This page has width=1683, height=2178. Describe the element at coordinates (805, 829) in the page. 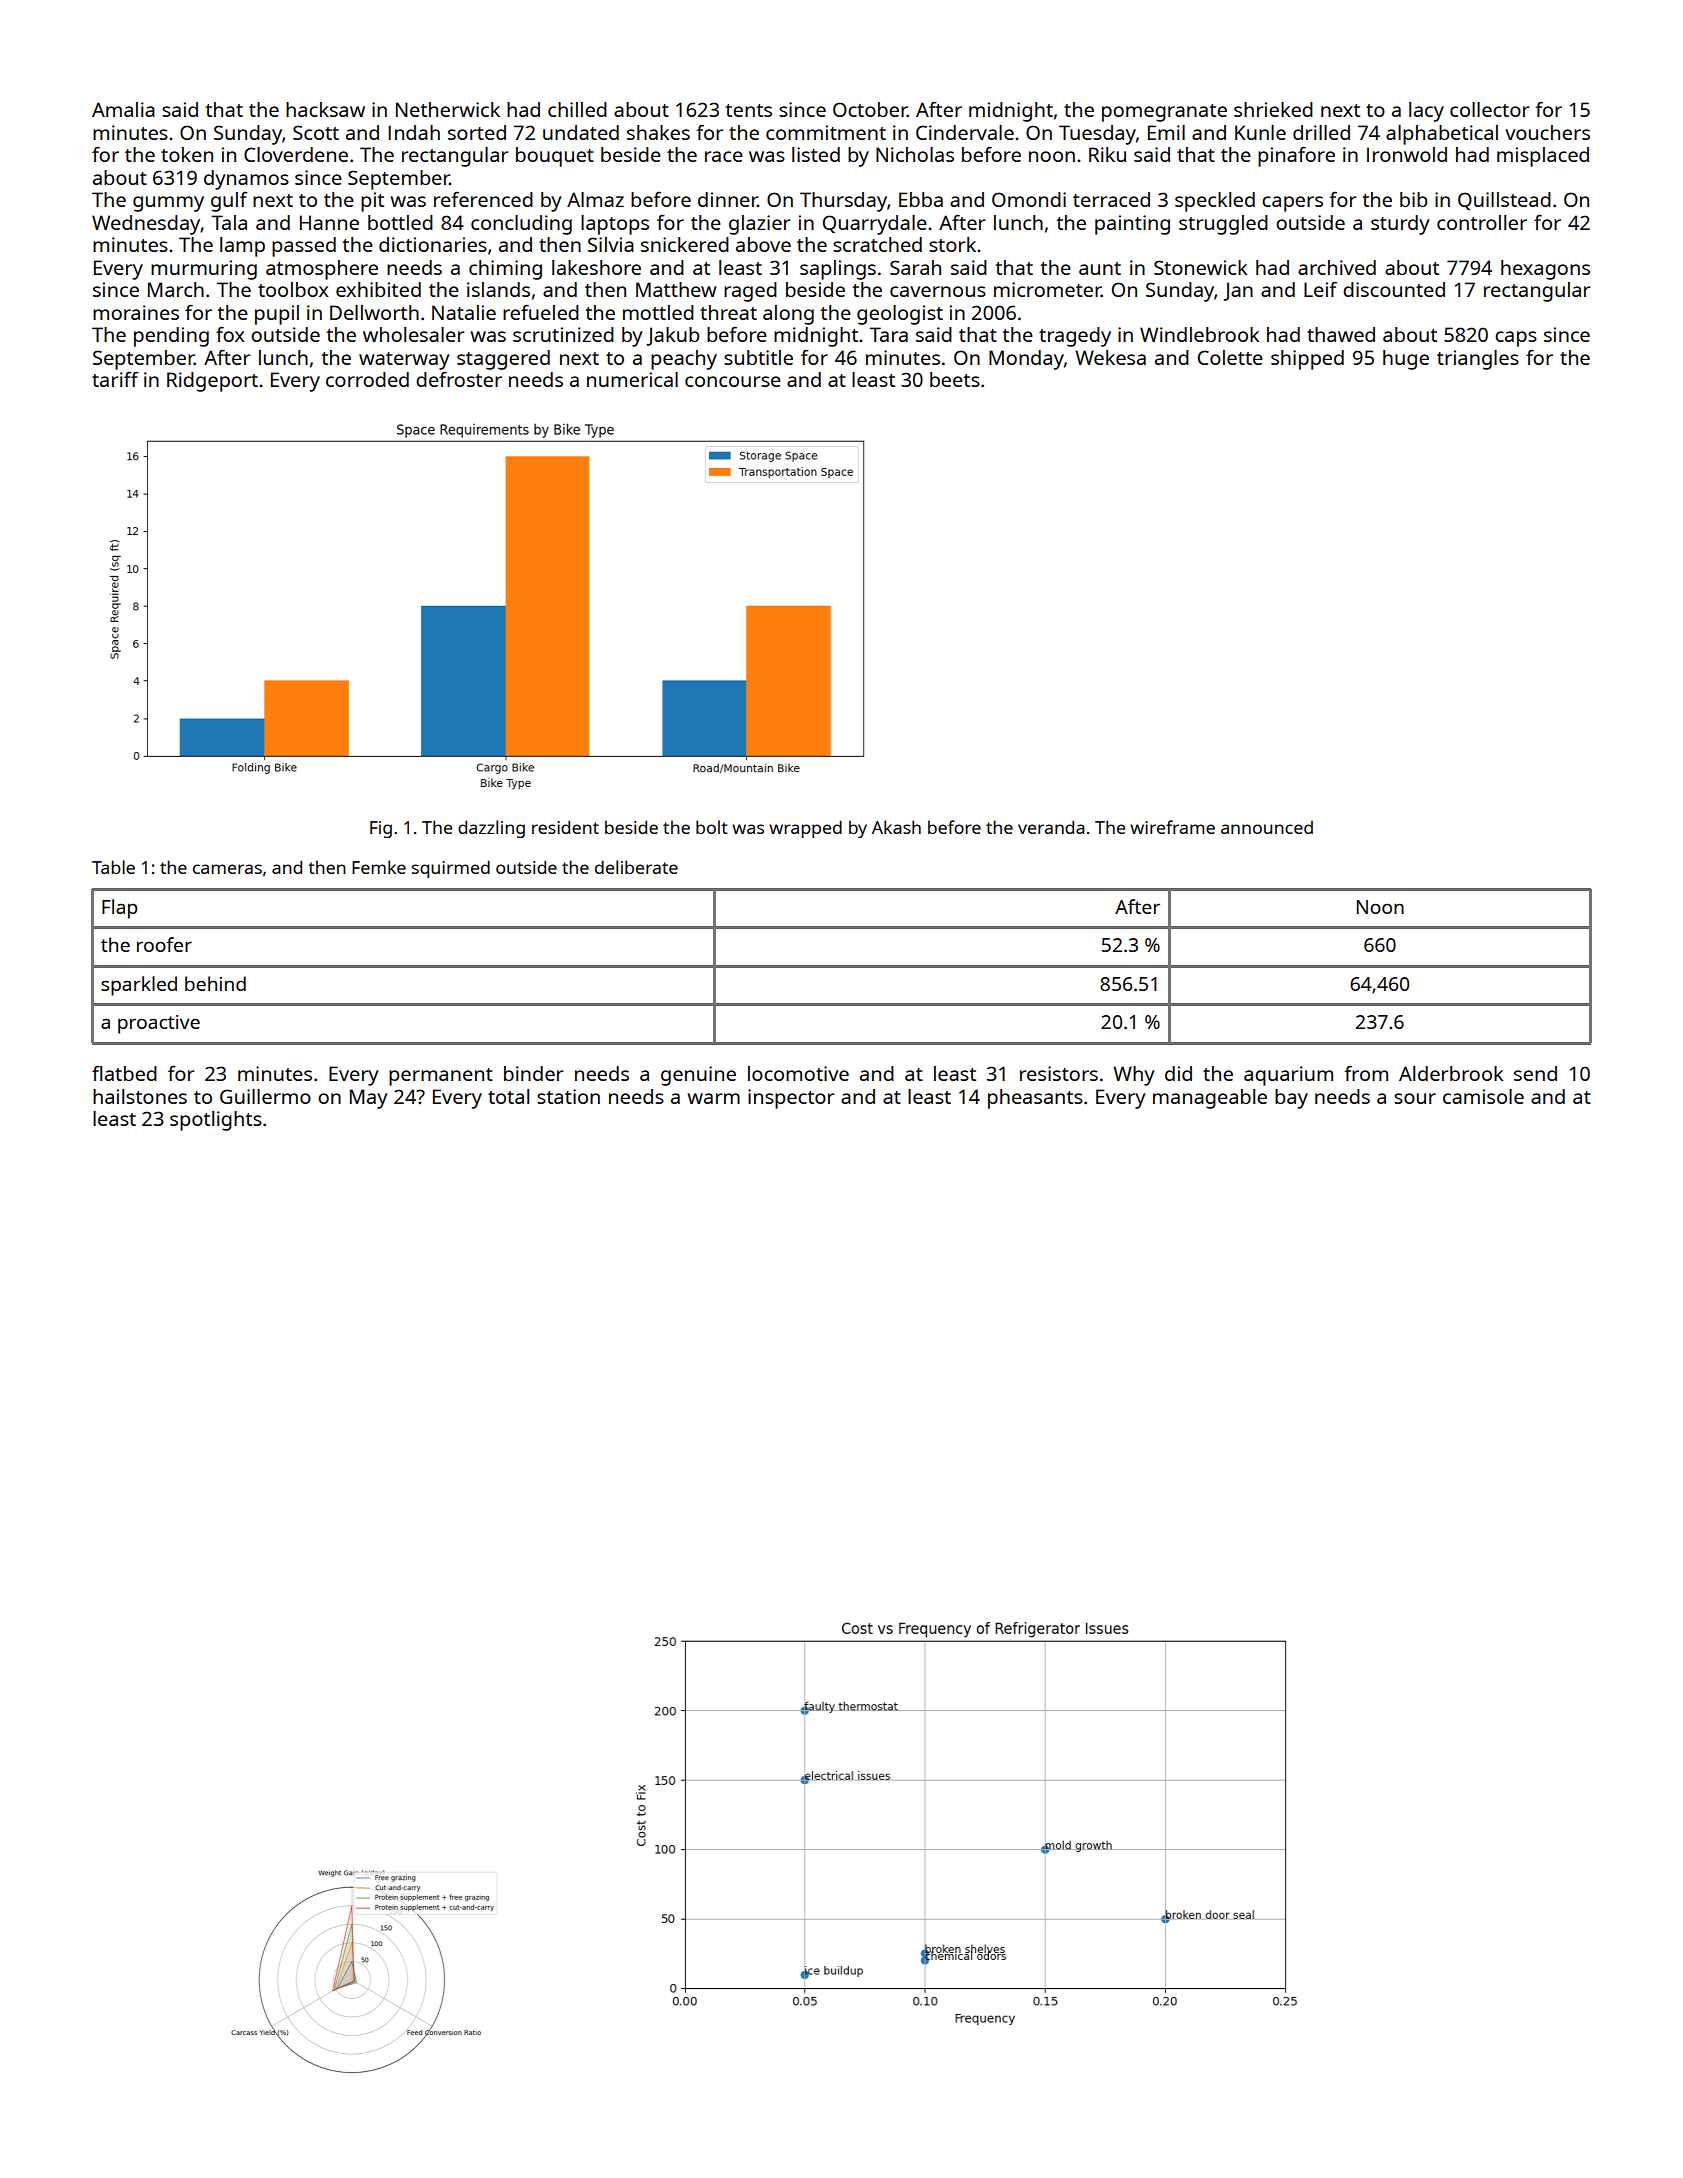

I see `wrapped` at that location.
